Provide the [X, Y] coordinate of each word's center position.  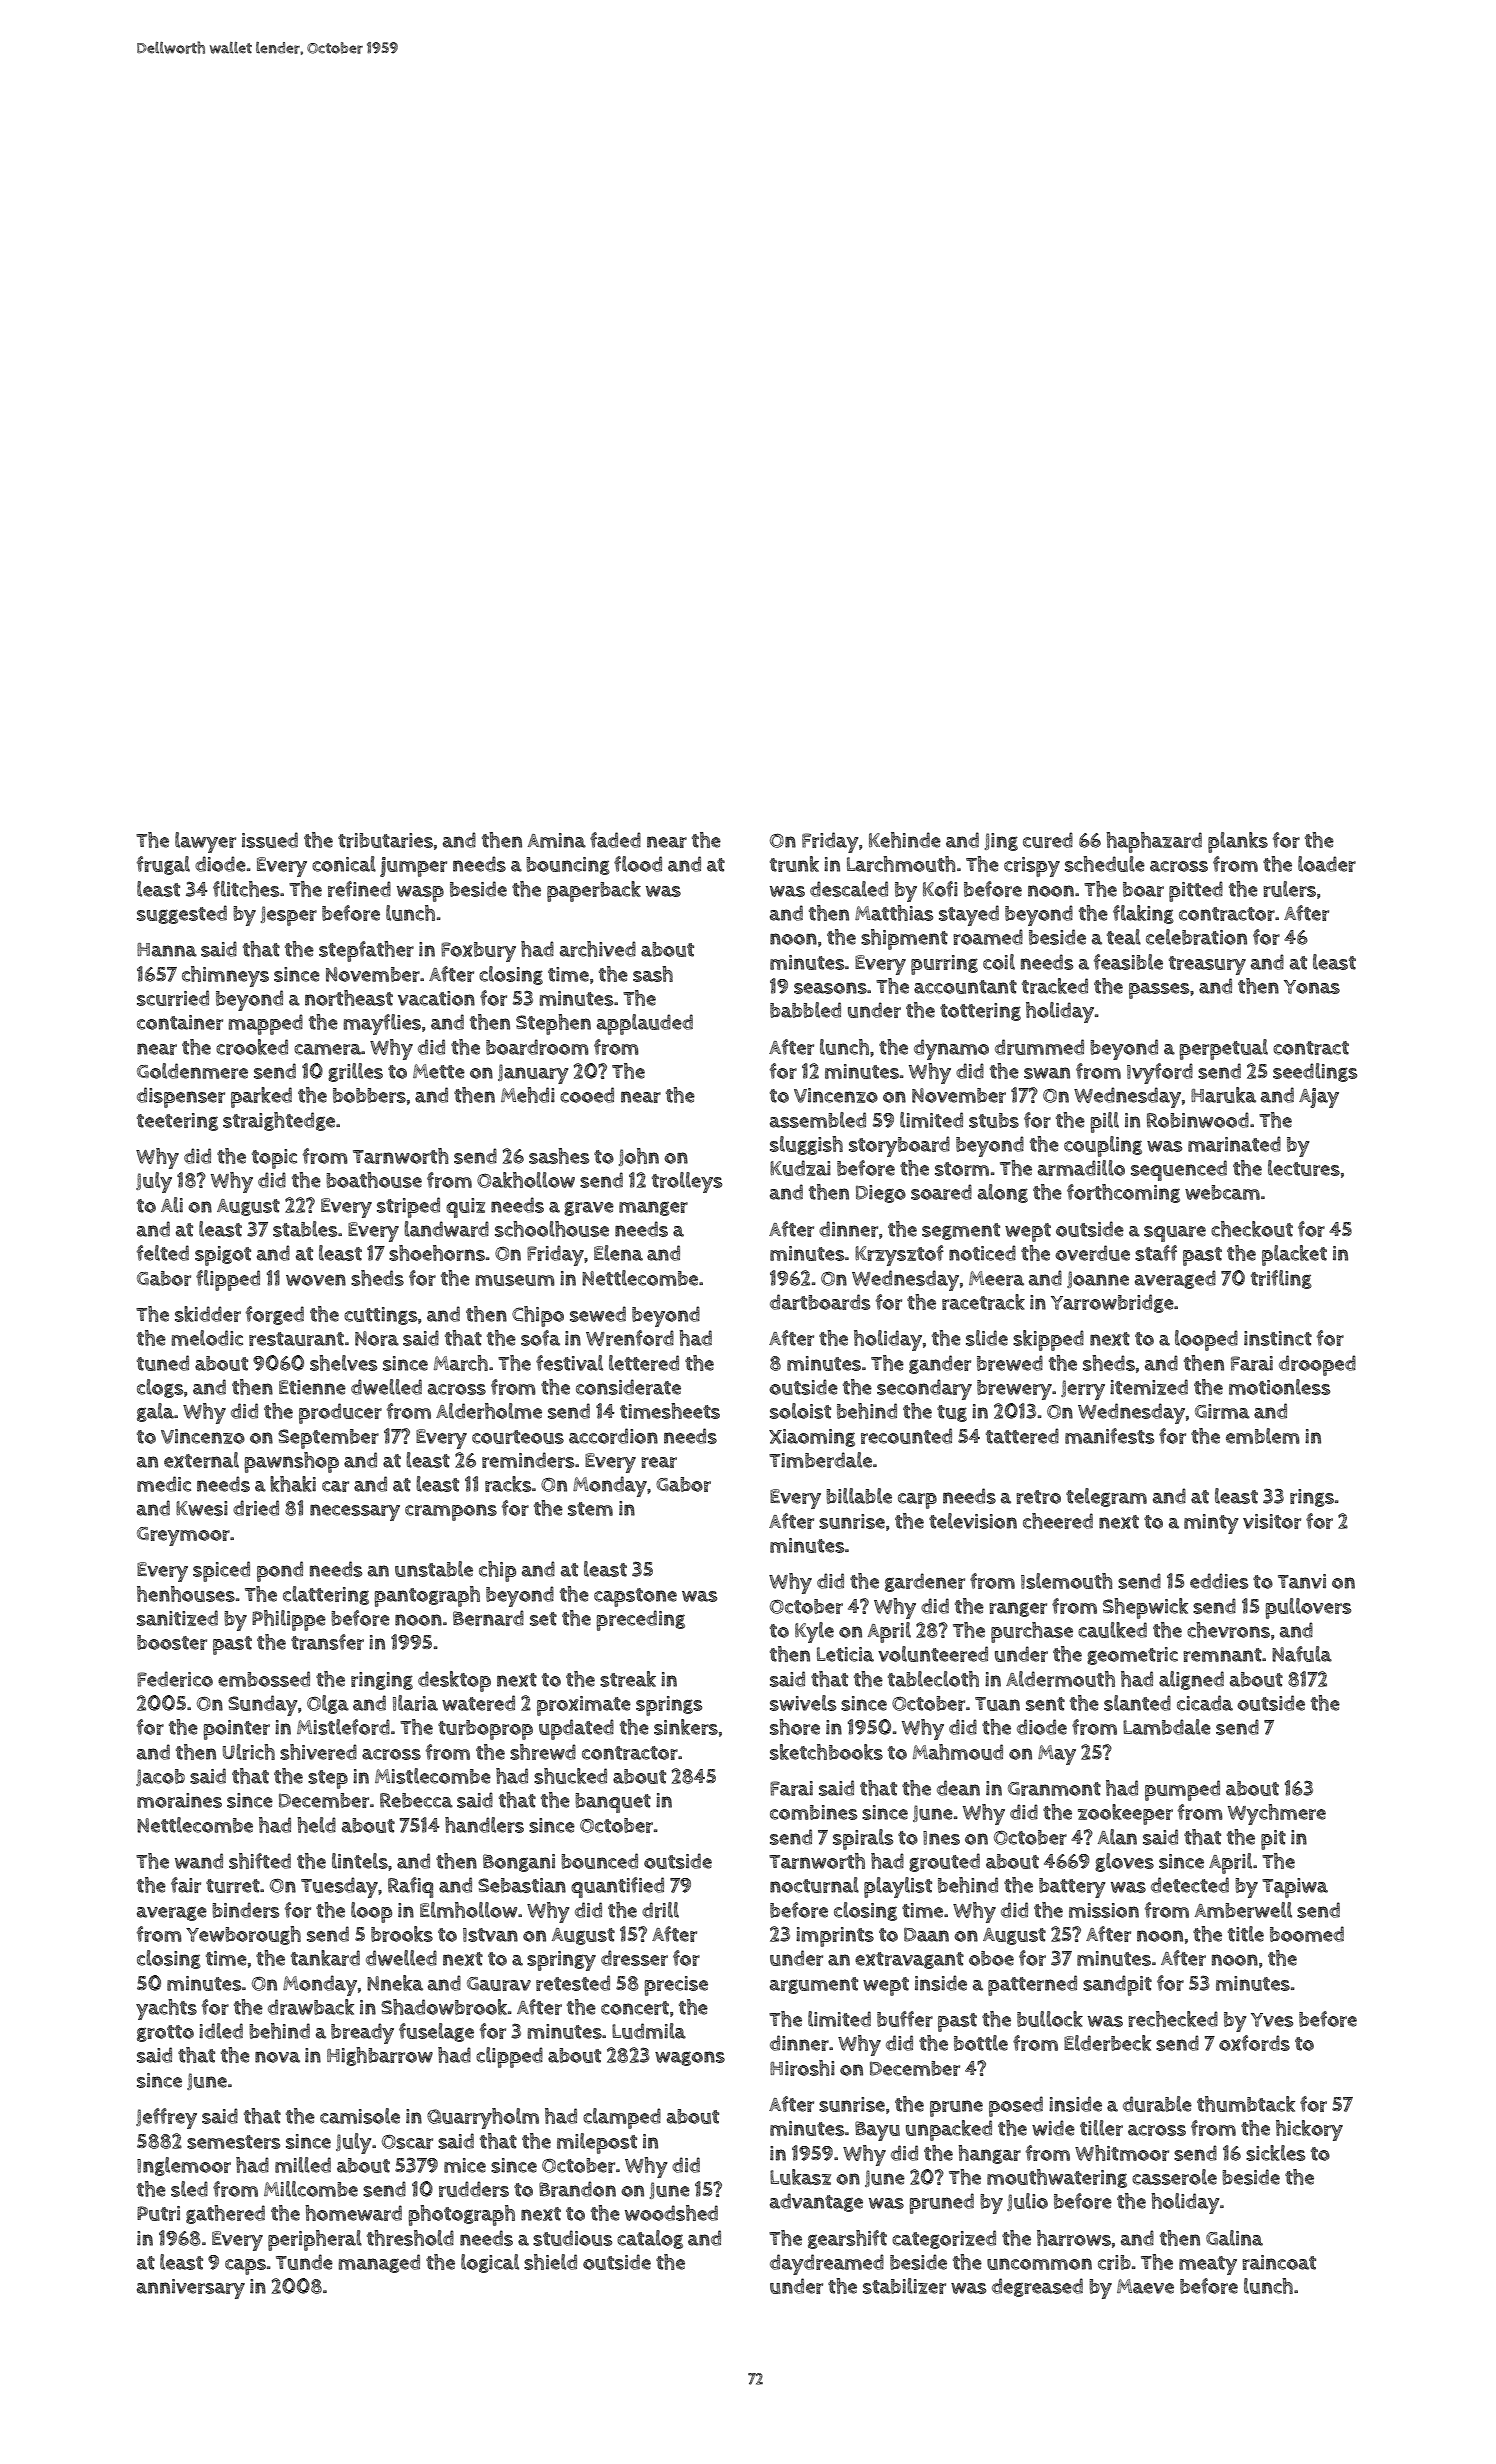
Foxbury [478, 952]
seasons [830, 988]
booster [172, 1642]
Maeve [1145, 2286]
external [201, 1460]
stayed [969, 915]
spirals [863, 1839]
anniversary [191, 2289]
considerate [628, 1387]
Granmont [1054, 1789]
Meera [996, 1278]
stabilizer [904, 2286]
